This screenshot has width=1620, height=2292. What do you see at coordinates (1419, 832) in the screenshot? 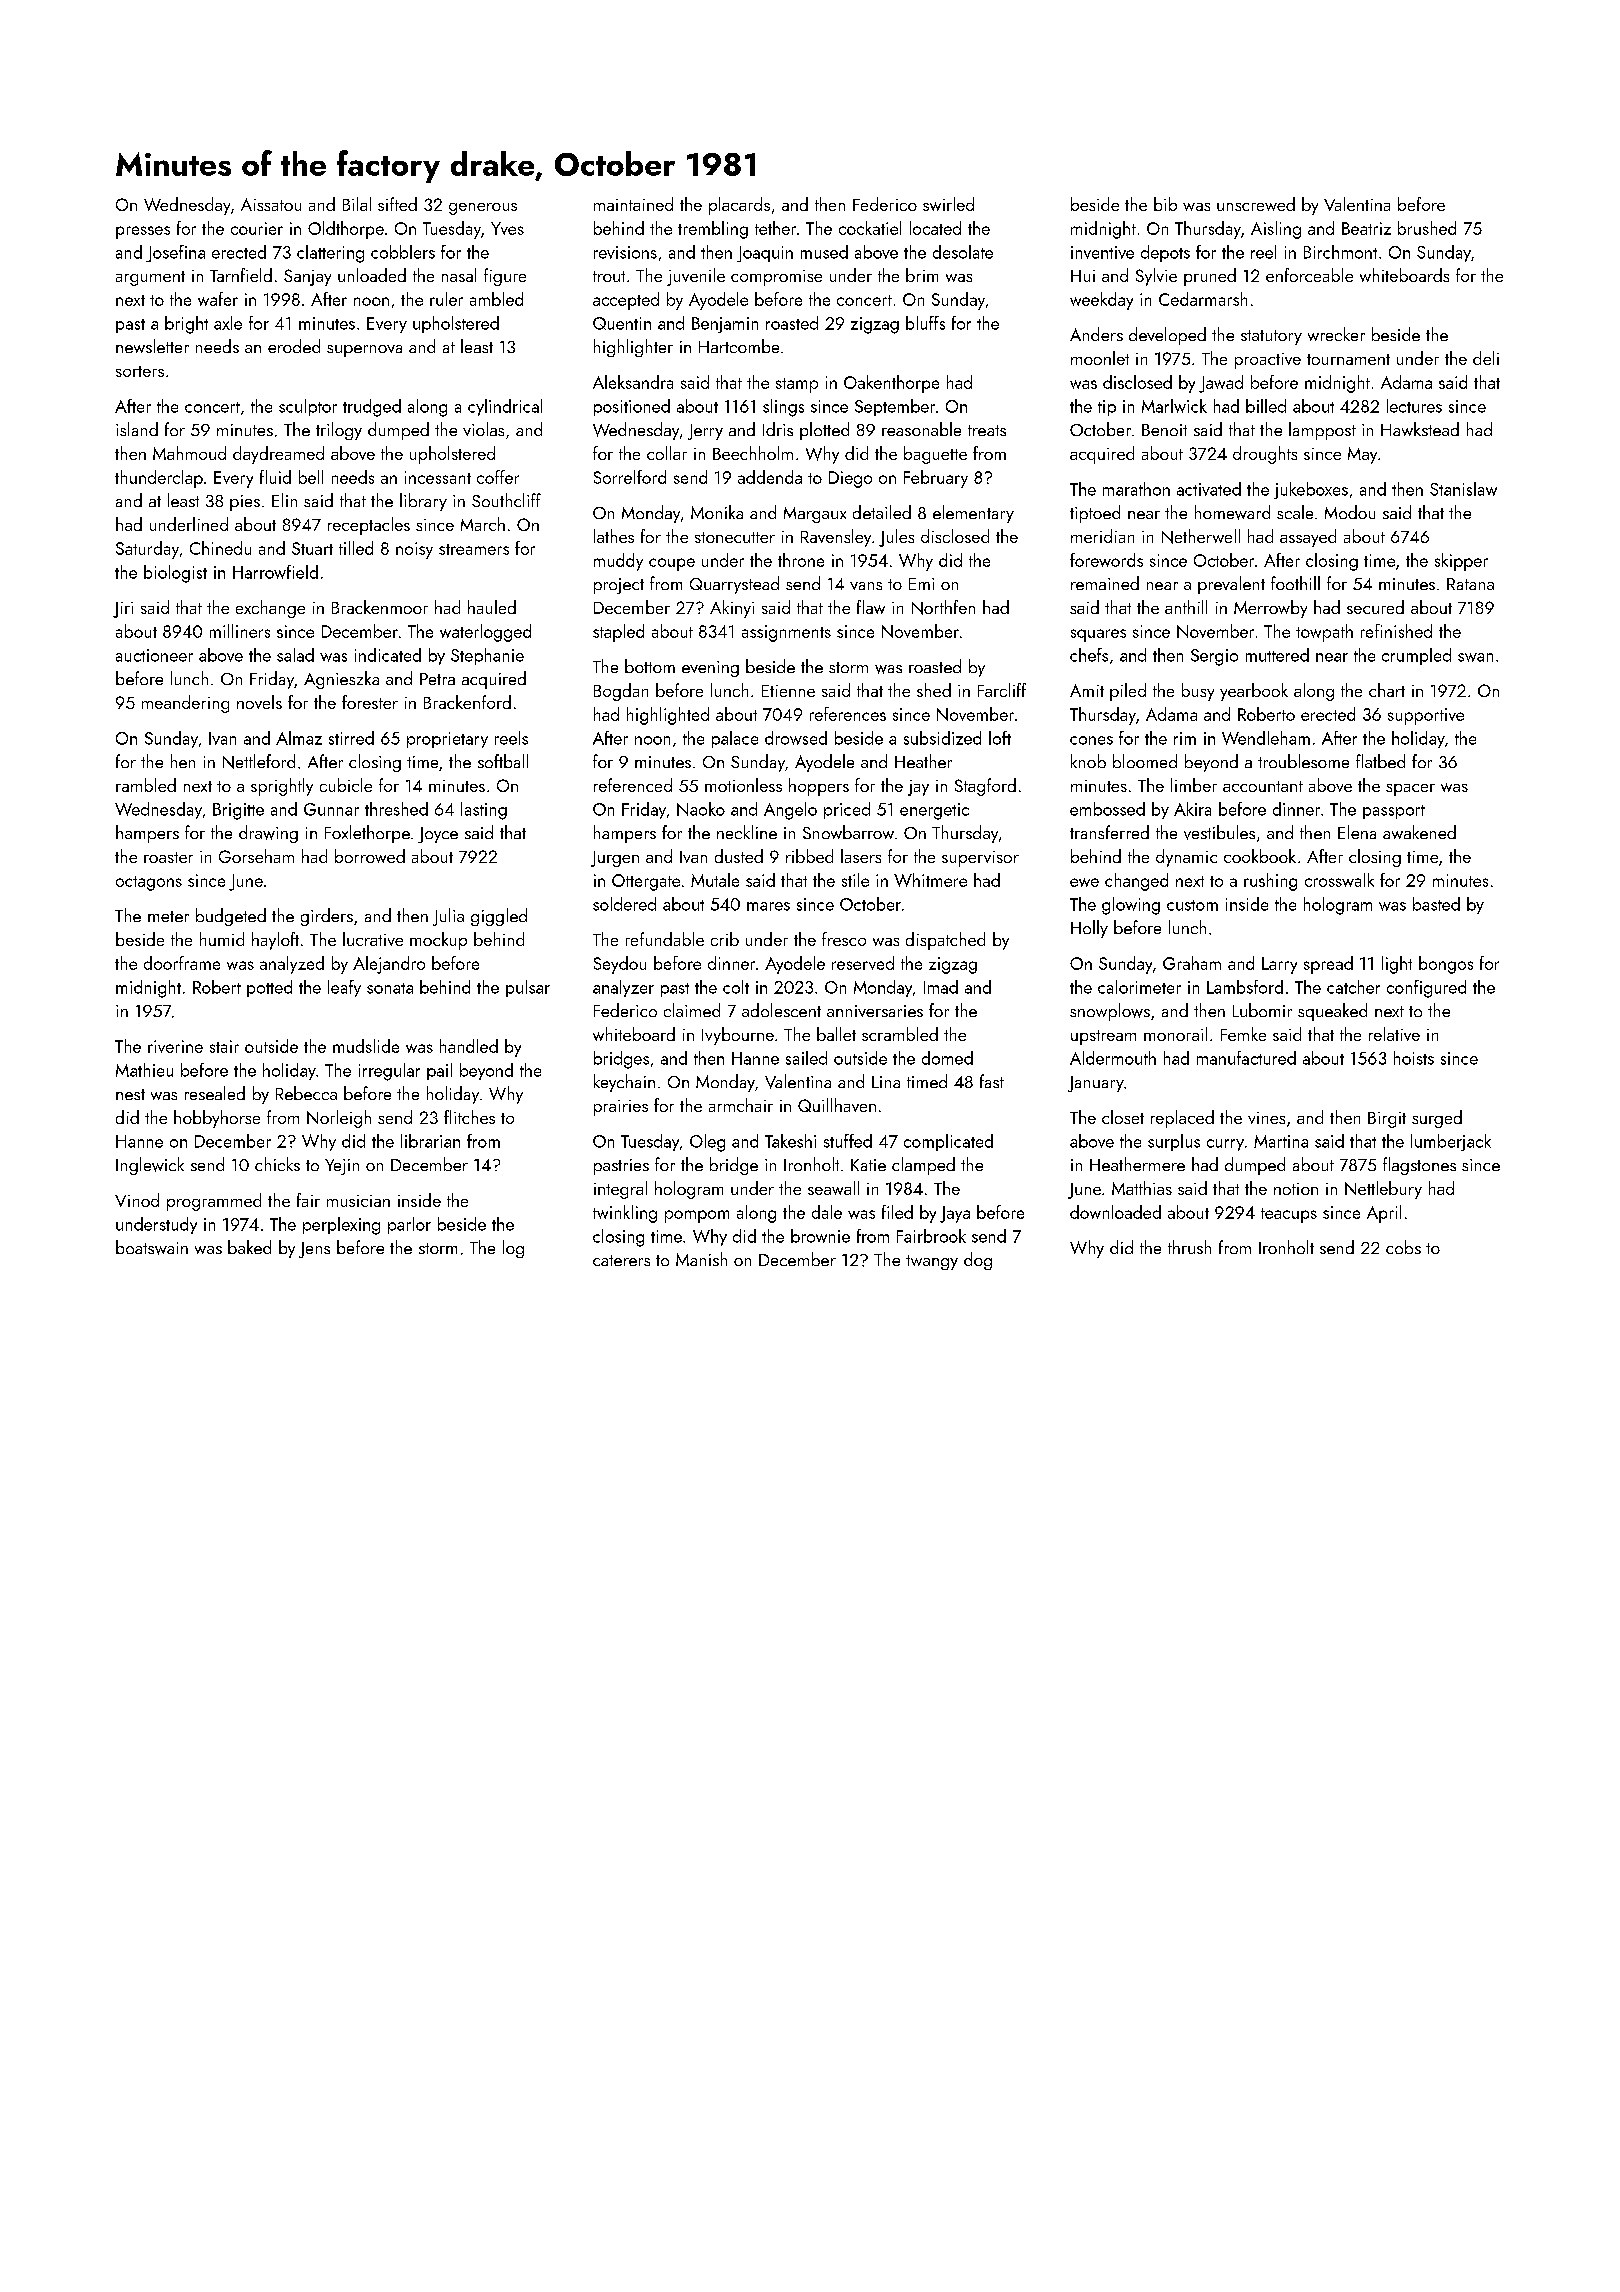
I see `awakened` at bounding box center [1419, 832].
